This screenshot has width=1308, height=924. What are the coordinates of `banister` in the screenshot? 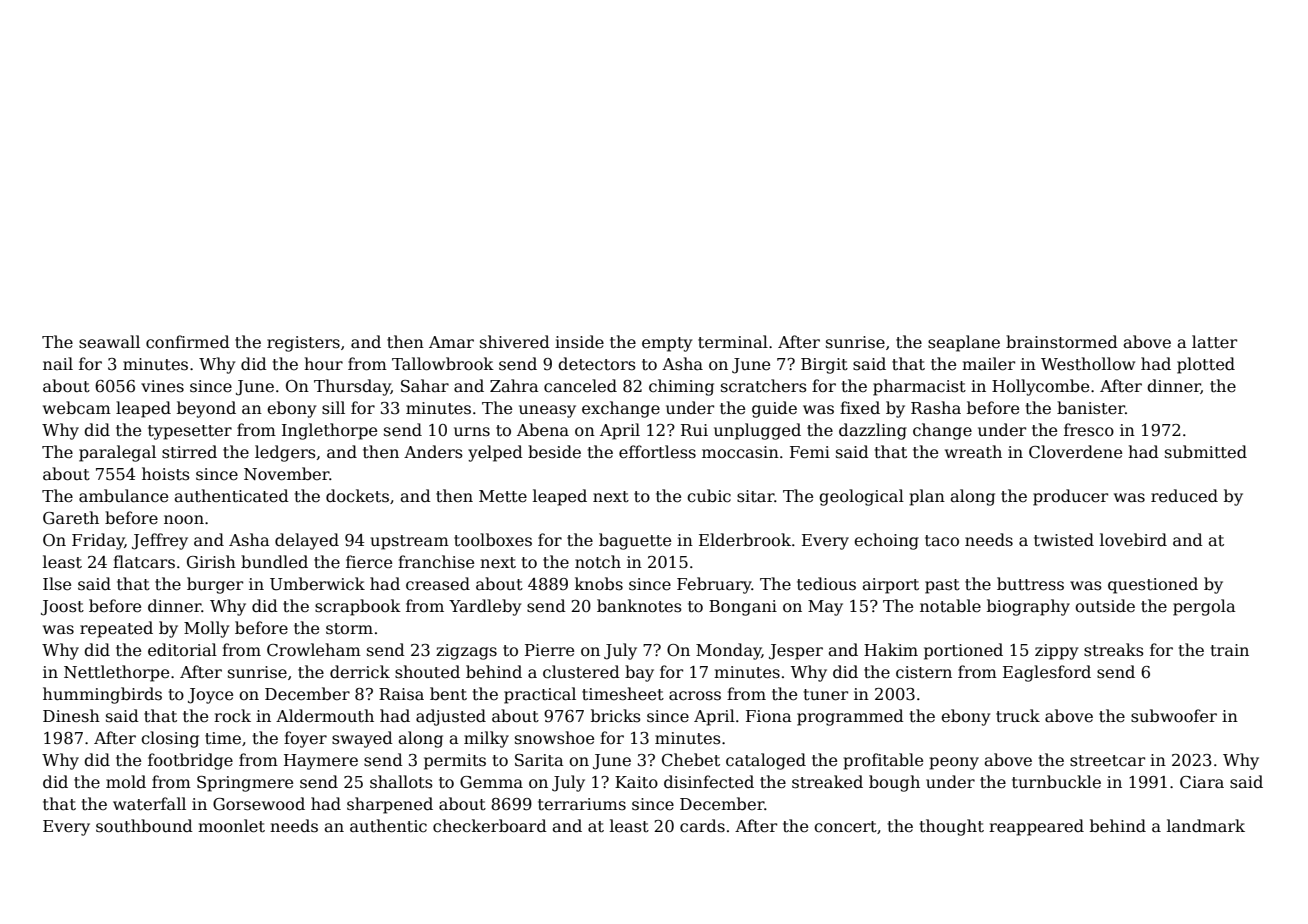 It's located at (1091, 408).
